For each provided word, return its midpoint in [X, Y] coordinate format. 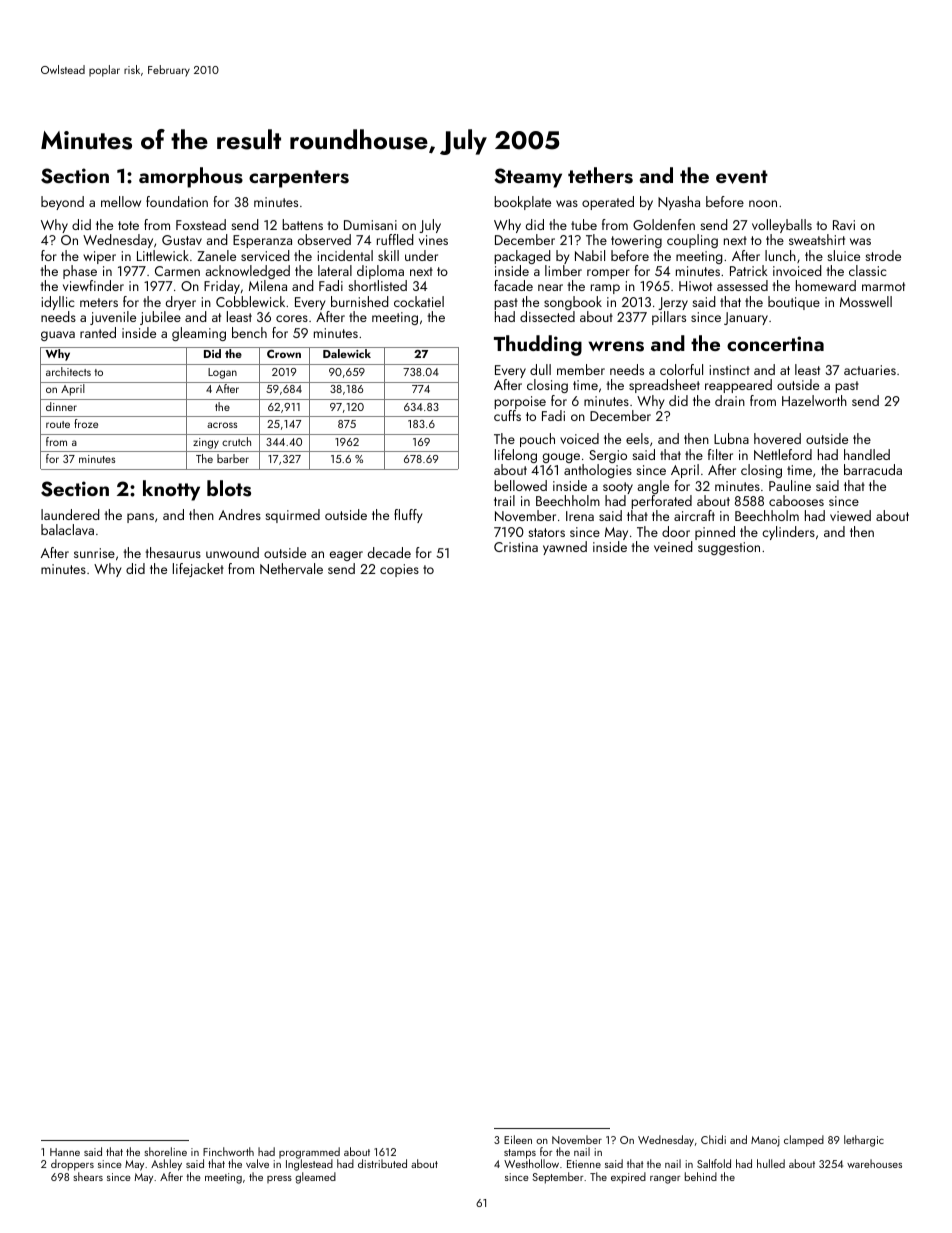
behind [701, 1176]
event [742, 177]
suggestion [729, 548]
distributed [382, 1163]
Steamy [528, 178]
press [279, 1179]
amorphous [191, 177]
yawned [565, 548]
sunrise [94, 553]
